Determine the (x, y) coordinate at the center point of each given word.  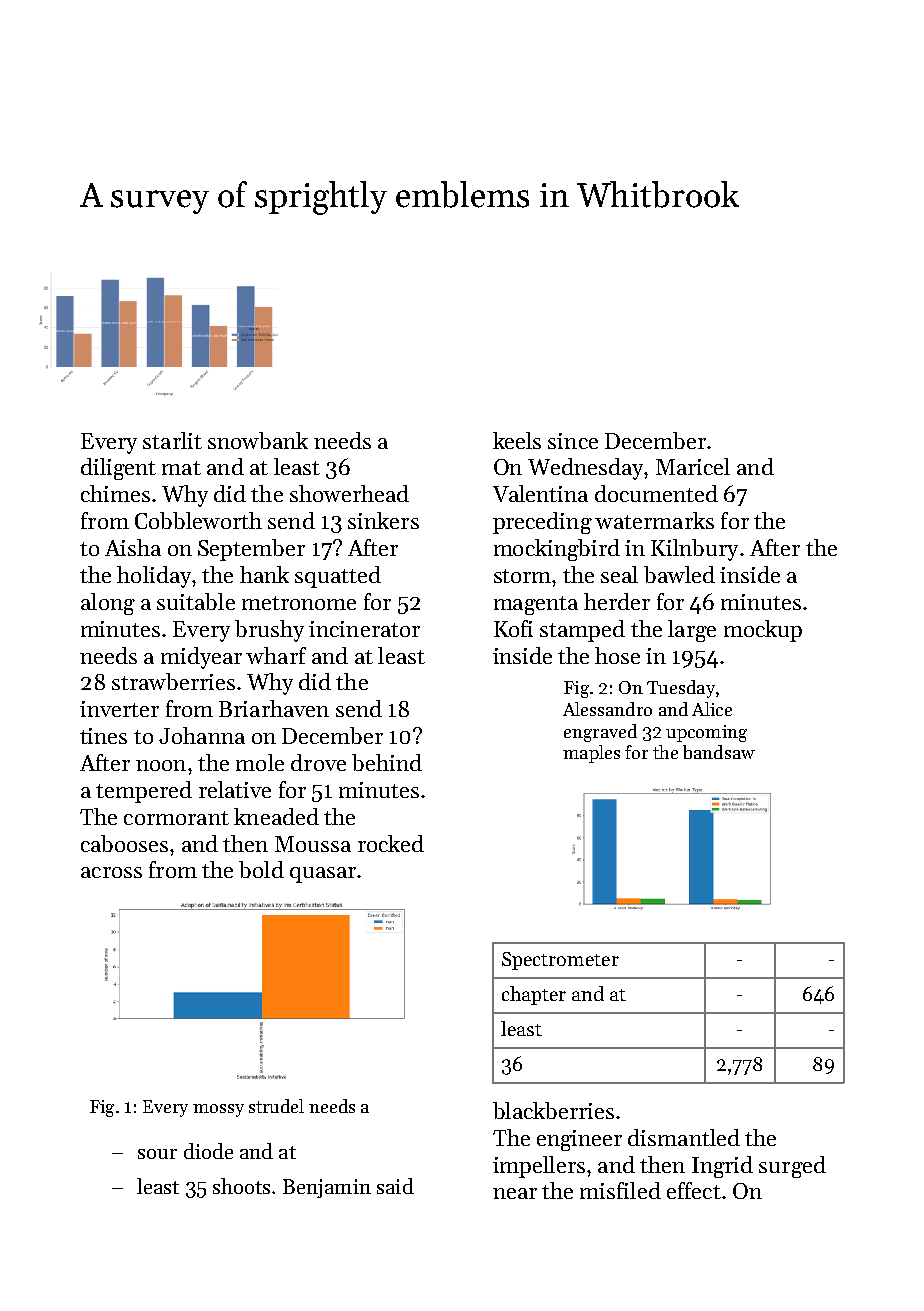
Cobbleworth (198, 520)
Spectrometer (560, 961)
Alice (712, 709)
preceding (542, 523)
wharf (276, 655)
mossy (218, 1110)
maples (591, 754)
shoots (241, 1186)
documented (656, 493)
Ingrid (722, 1167)
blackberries (553, 1110)
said (395, 1186)
